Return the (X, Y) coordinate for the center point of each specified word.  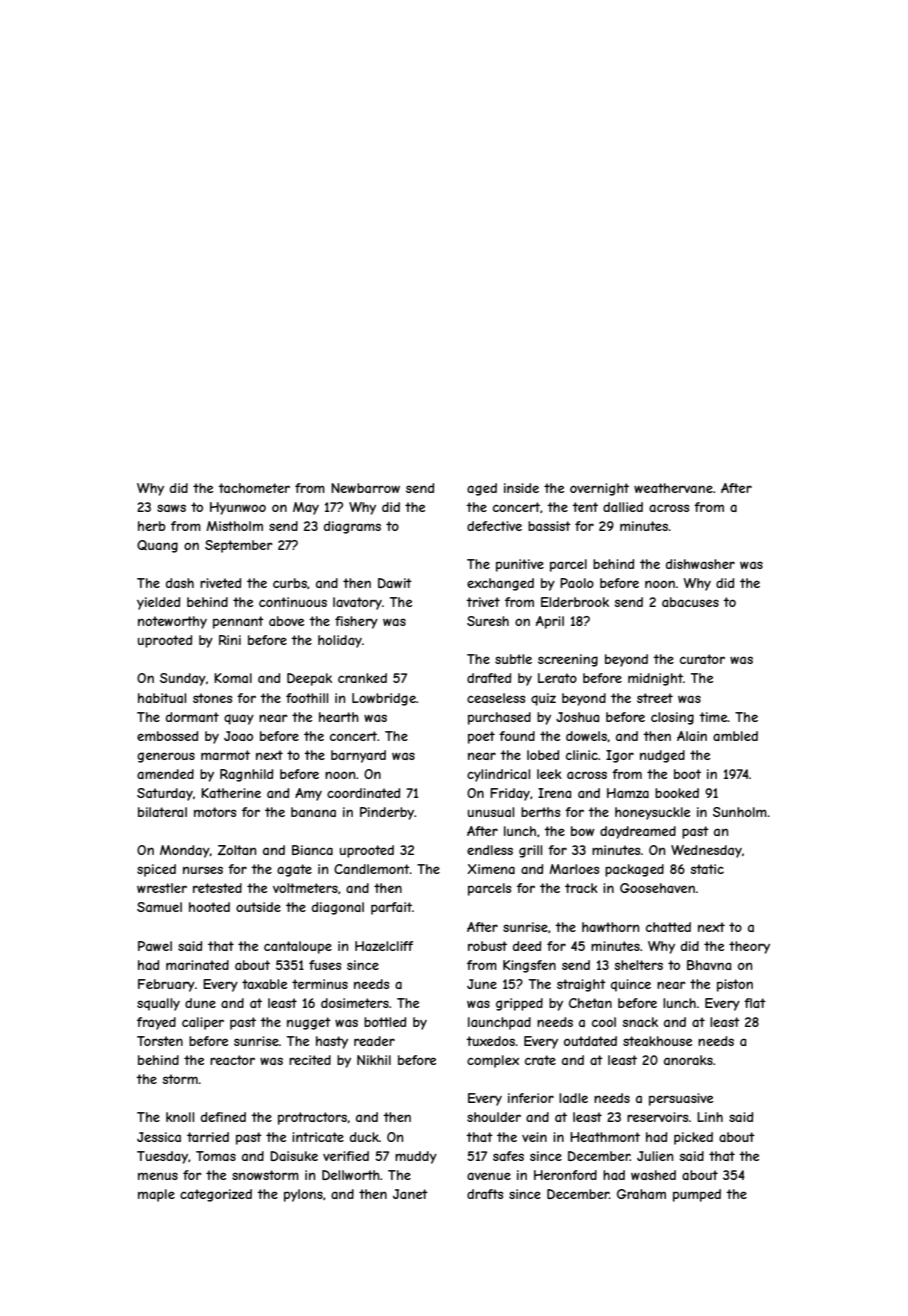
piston (735, 985)
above (286, 621)
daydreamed (638, 832)
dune (200, 1003)
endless (490, 850)
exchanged (500, 584)
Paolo (577, 583)
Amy (308, 794)
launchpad (499, 1023)
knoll (180, 1117)
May (306, 508)
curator (702, 659)
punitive (520, 565)
